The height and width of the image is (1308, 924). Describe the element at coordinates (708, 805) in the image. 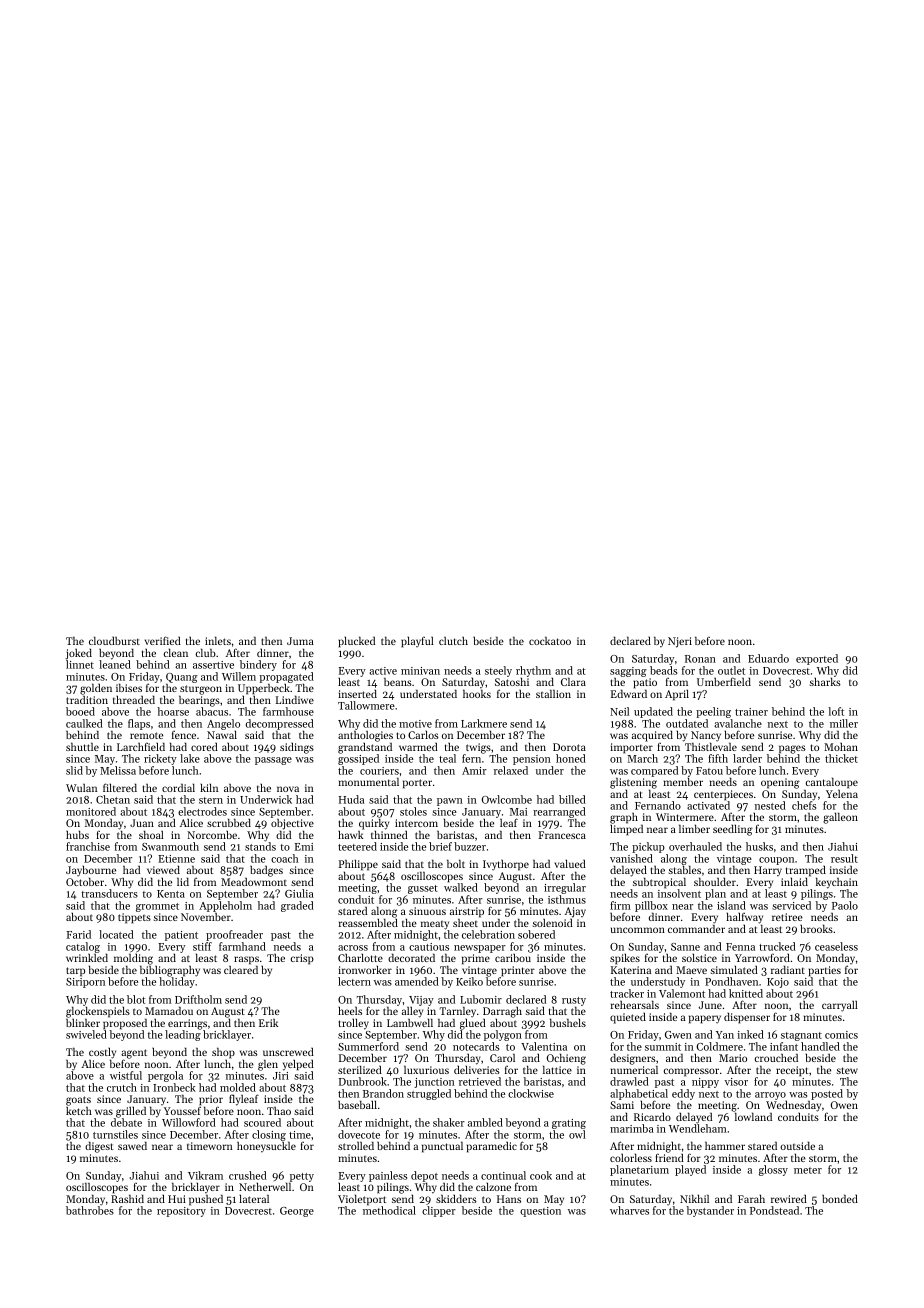

I see `activated` at that location.
